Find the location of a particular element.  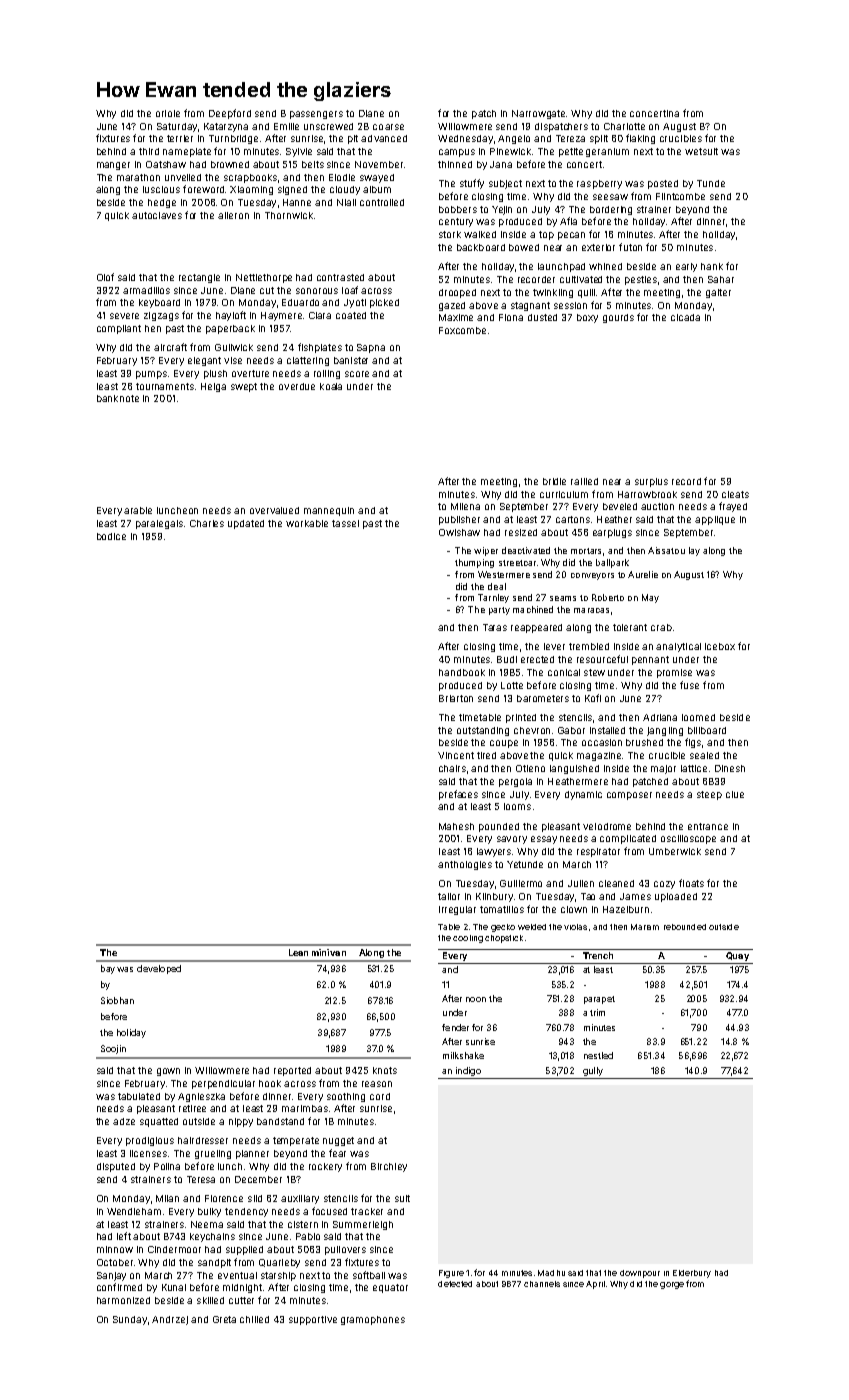

gourds is located at coordinates (618, 318).
